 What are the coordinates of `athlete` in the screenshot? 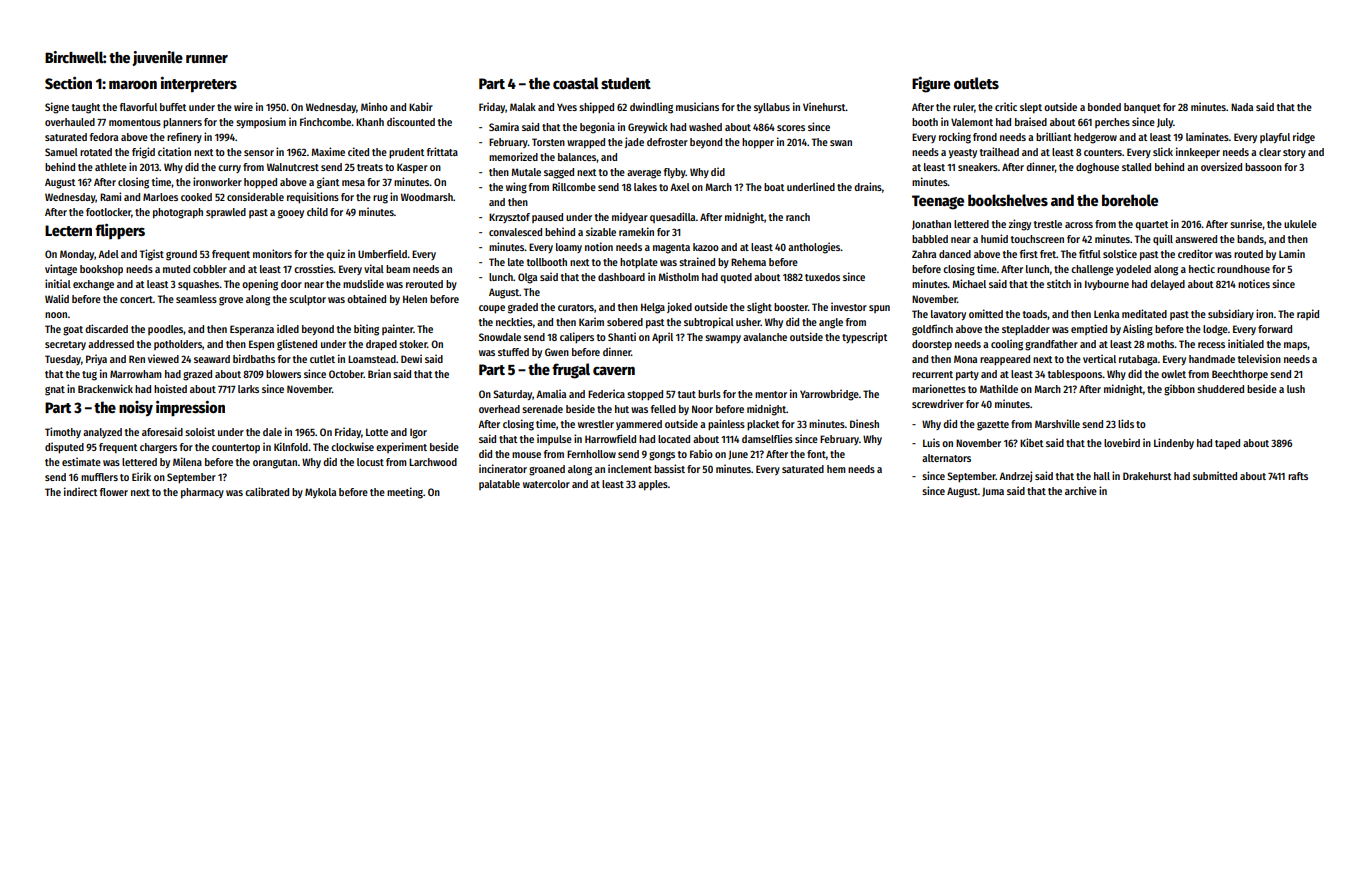 It's located at (111, 167).
